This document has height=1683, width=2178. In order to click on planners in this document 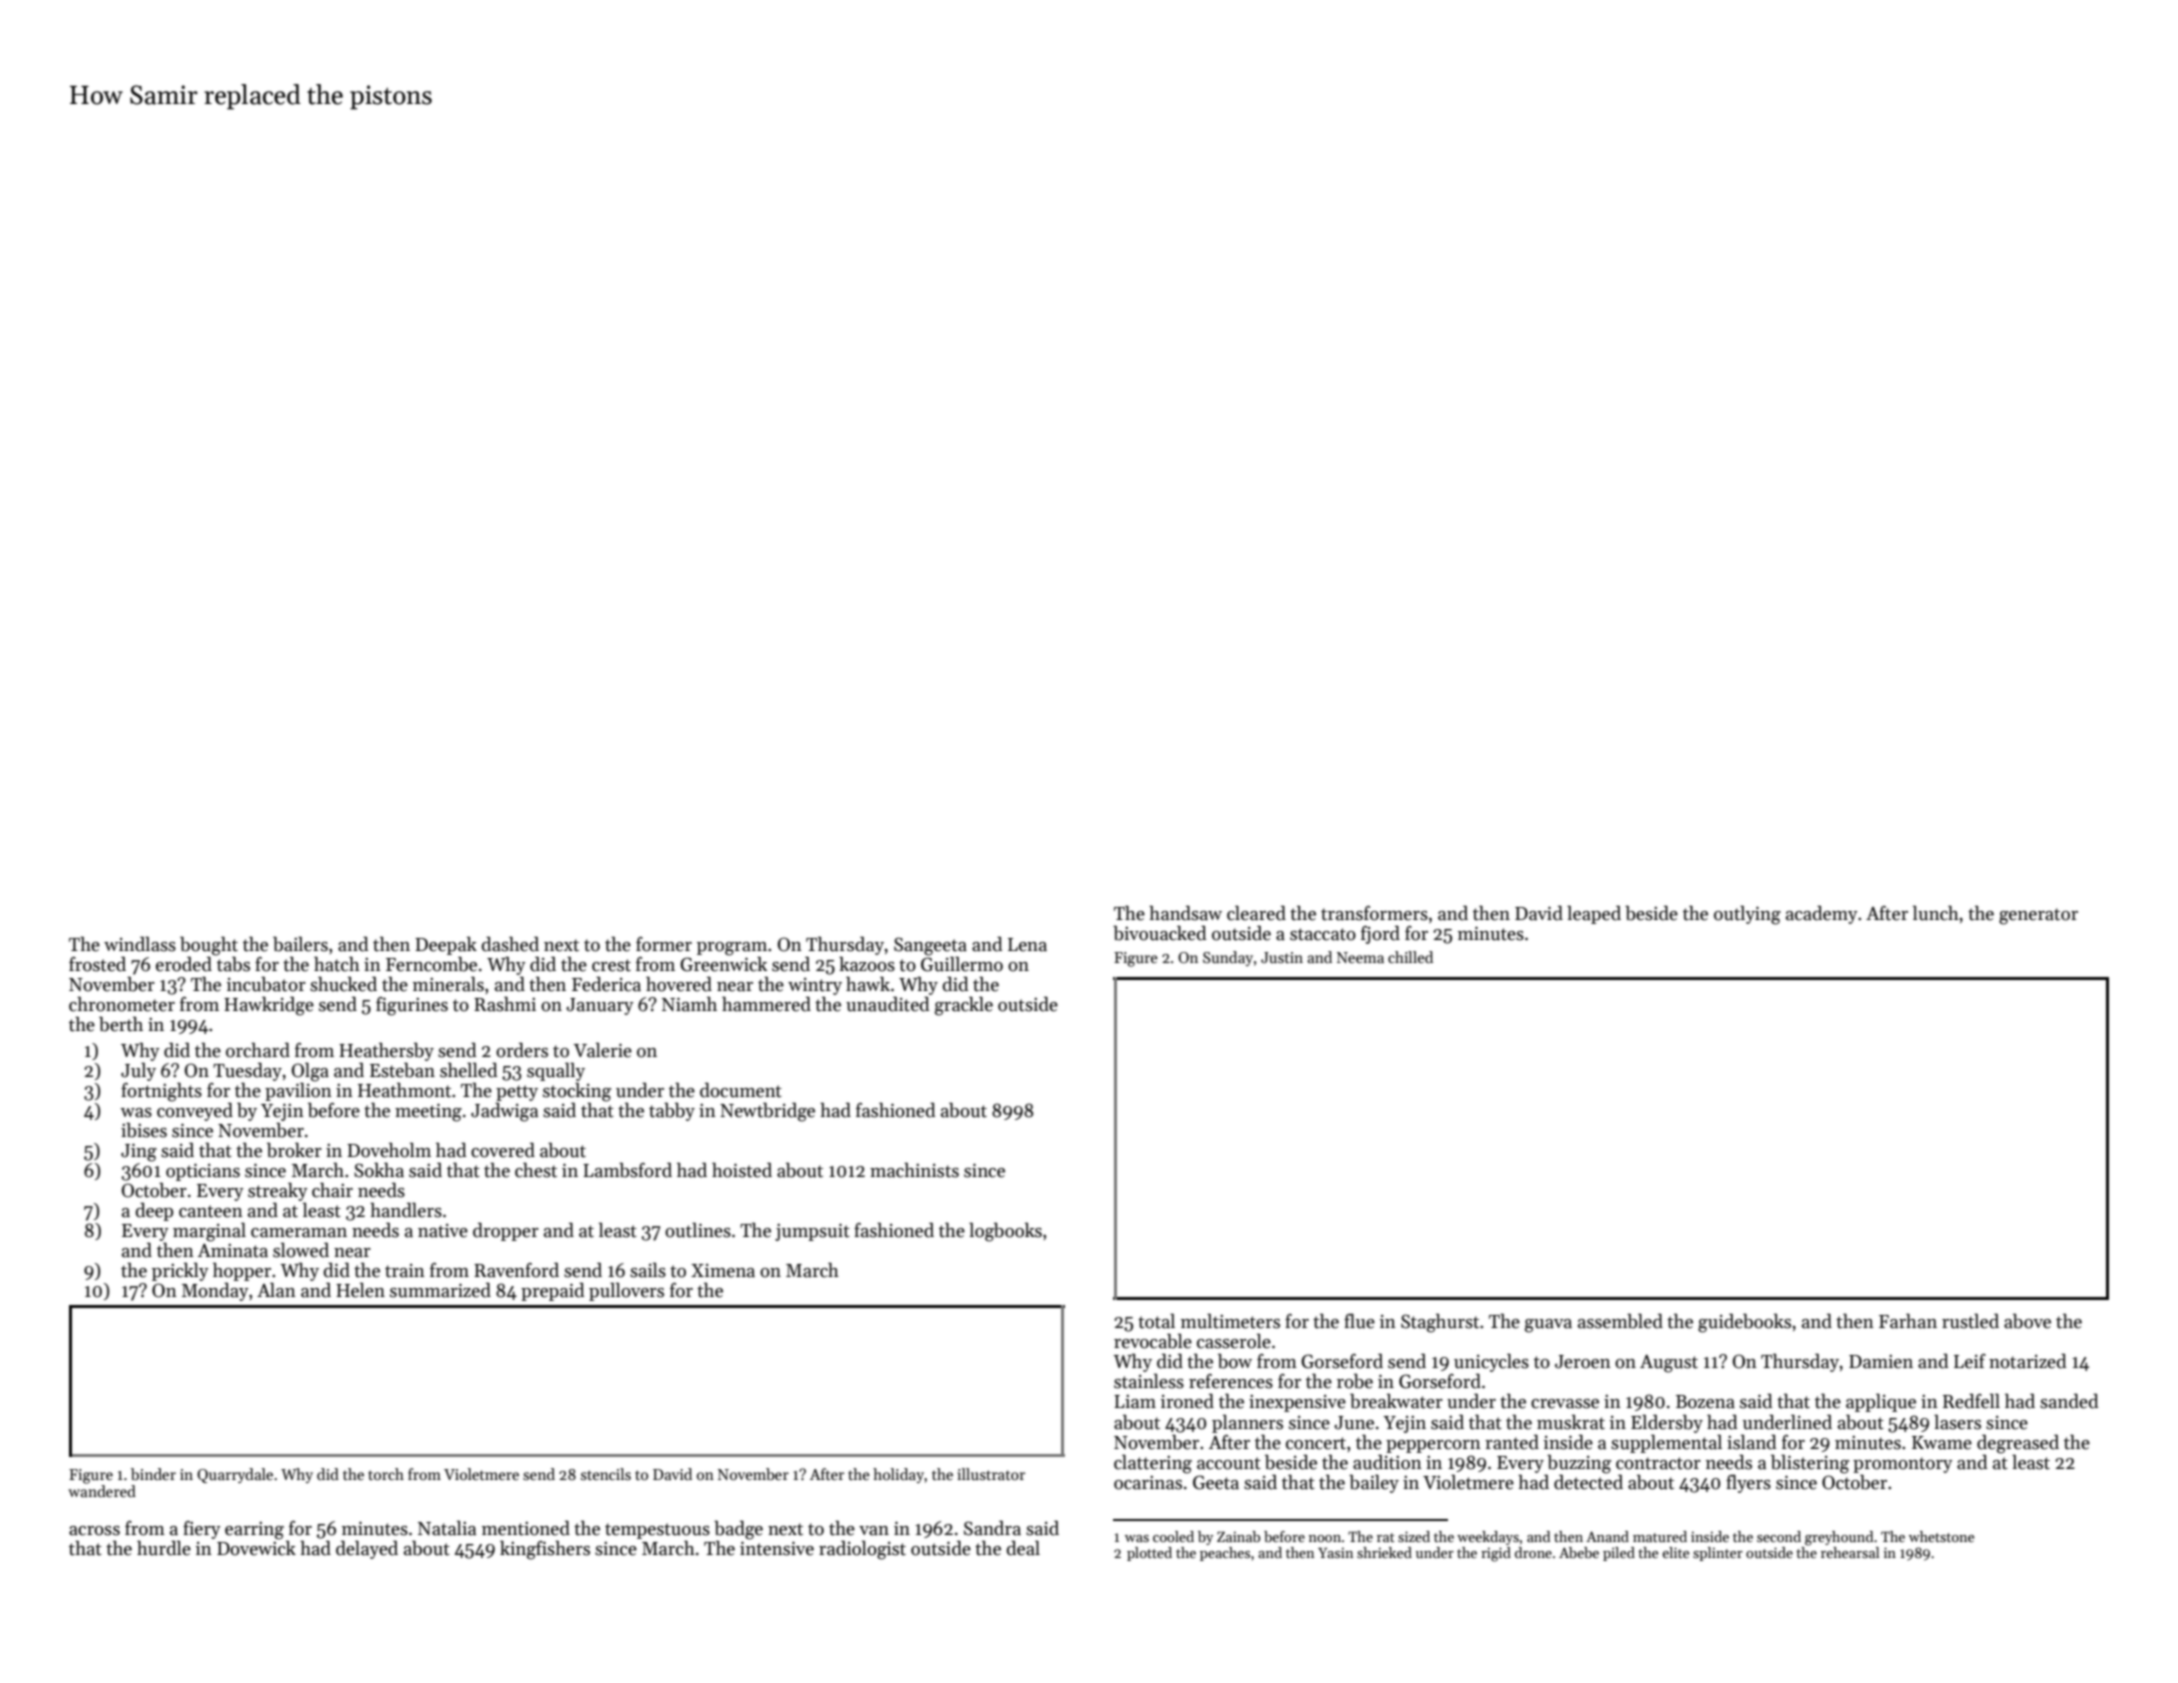, I will do `click(1247, 1423)`.
